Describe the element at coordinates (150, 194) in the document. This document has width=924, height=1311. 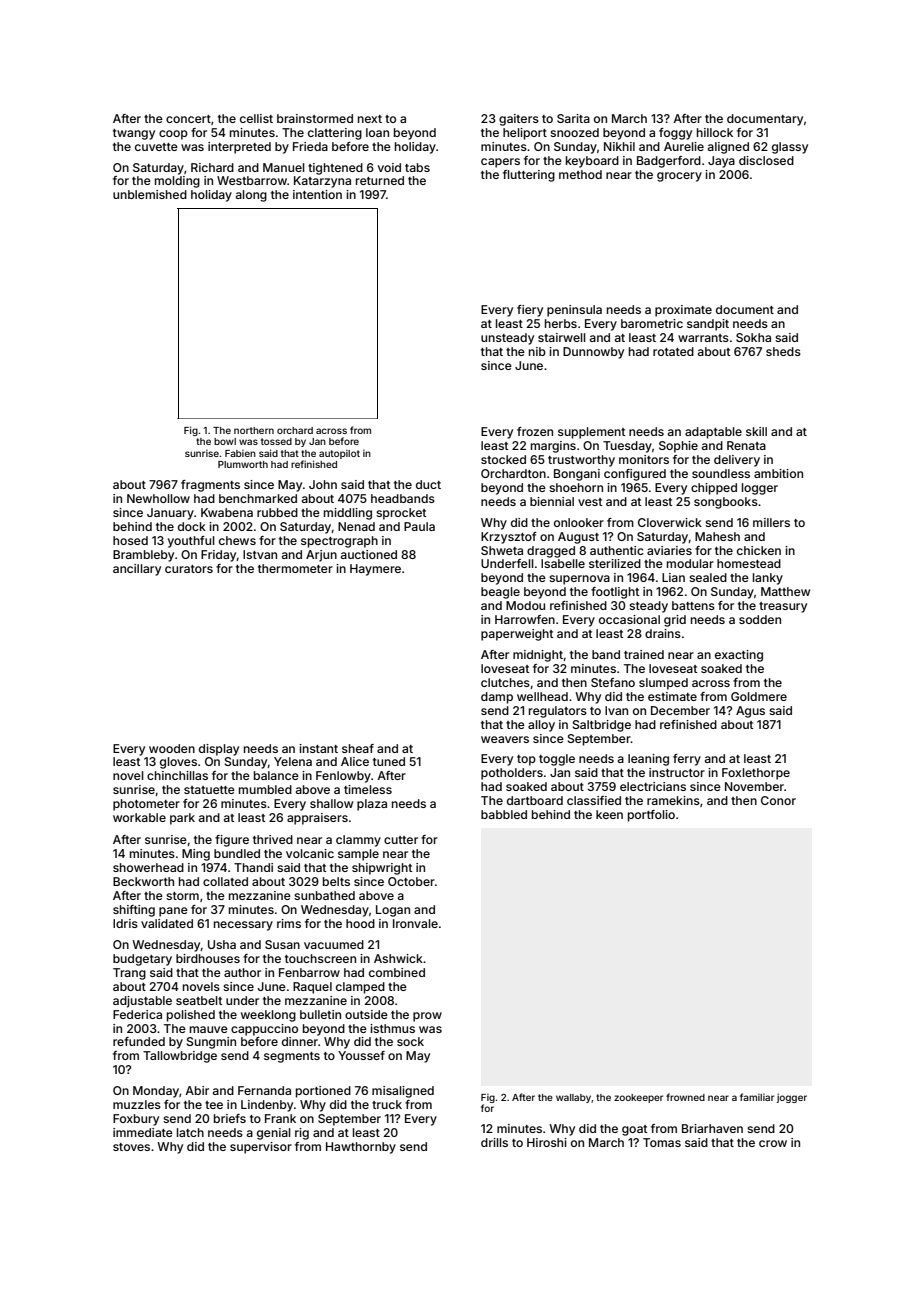
I see `unblemished` at that location.
